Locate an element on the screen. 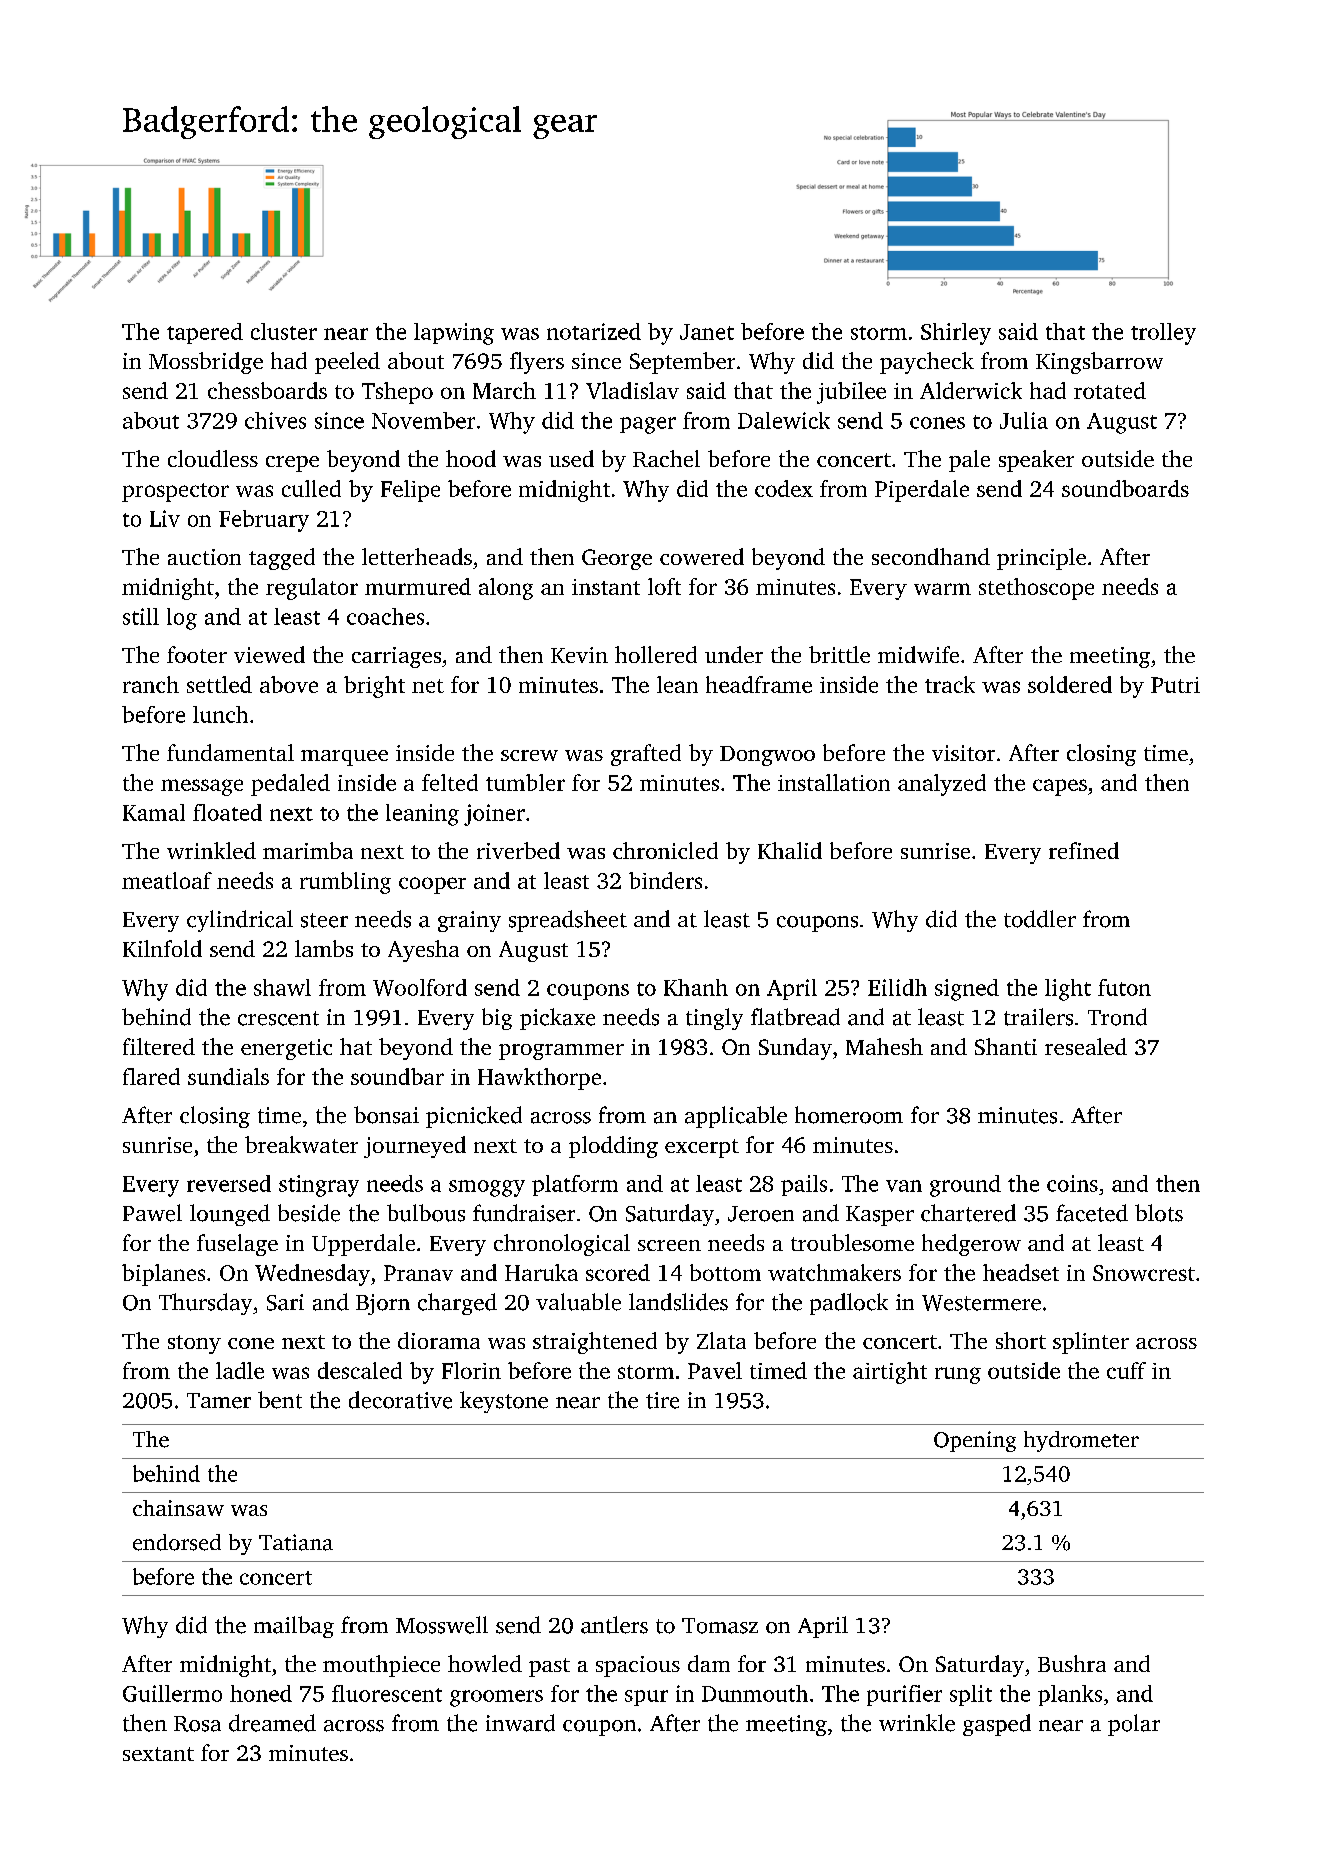 The height and width of the screenshot is (1876, 1326). Rachel is located at coordinates (666, 458).
